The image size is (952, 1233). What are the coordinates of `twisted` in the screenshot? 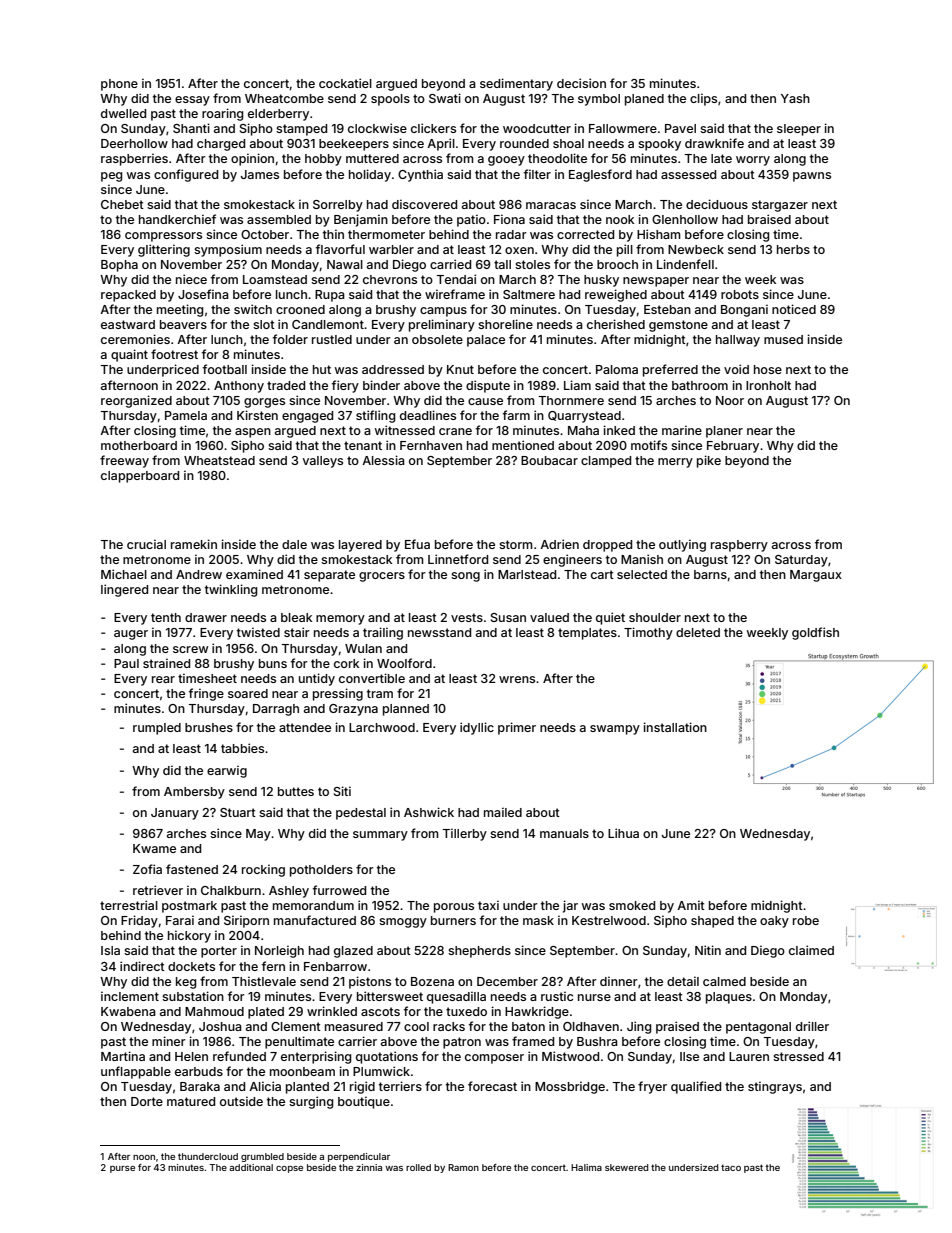 It's located at (258, 632).
